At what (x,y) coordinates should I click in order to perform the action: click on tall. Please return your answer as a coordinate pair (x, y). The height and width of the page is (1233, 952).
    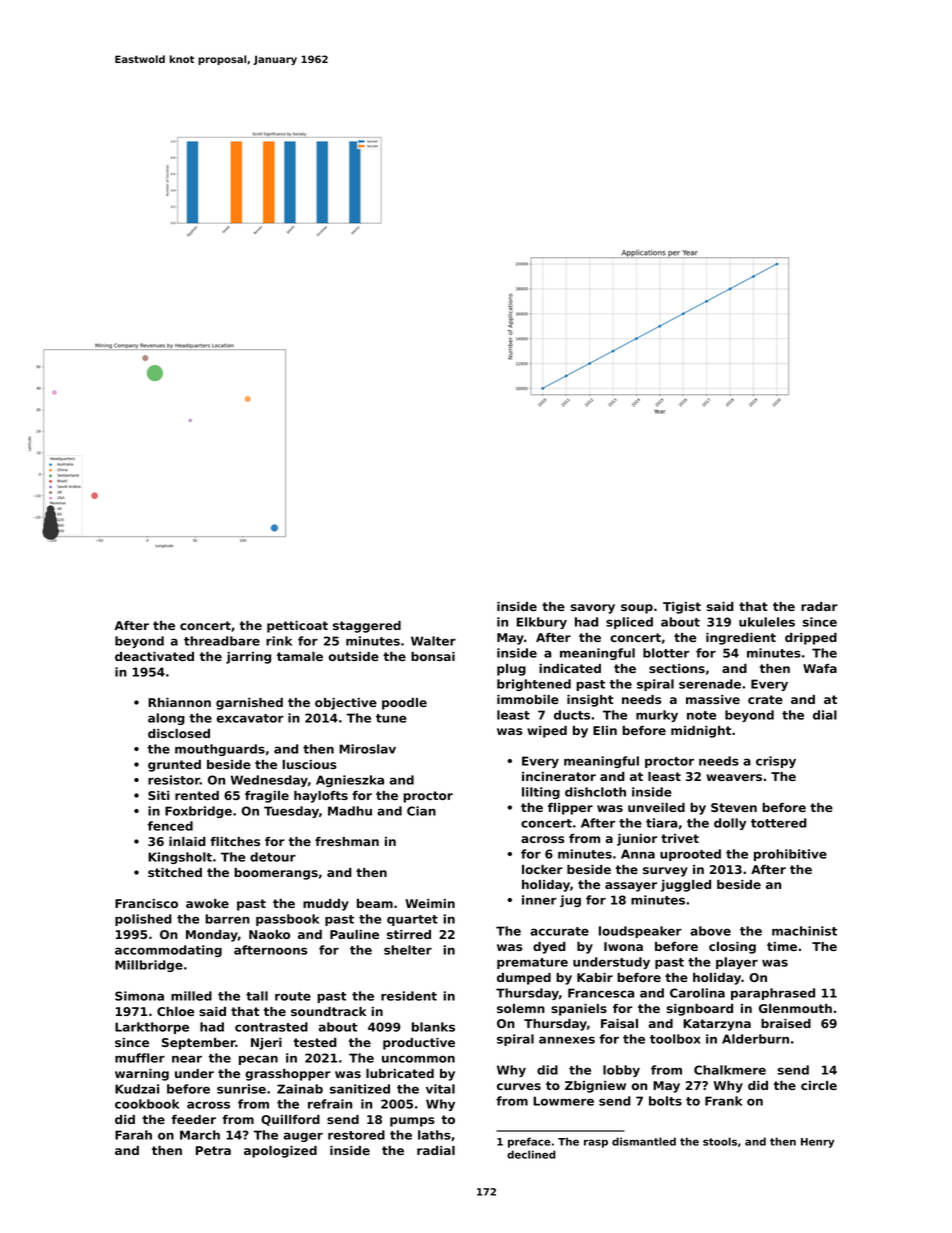
    Looking at the image, I should click on (257, 996).
